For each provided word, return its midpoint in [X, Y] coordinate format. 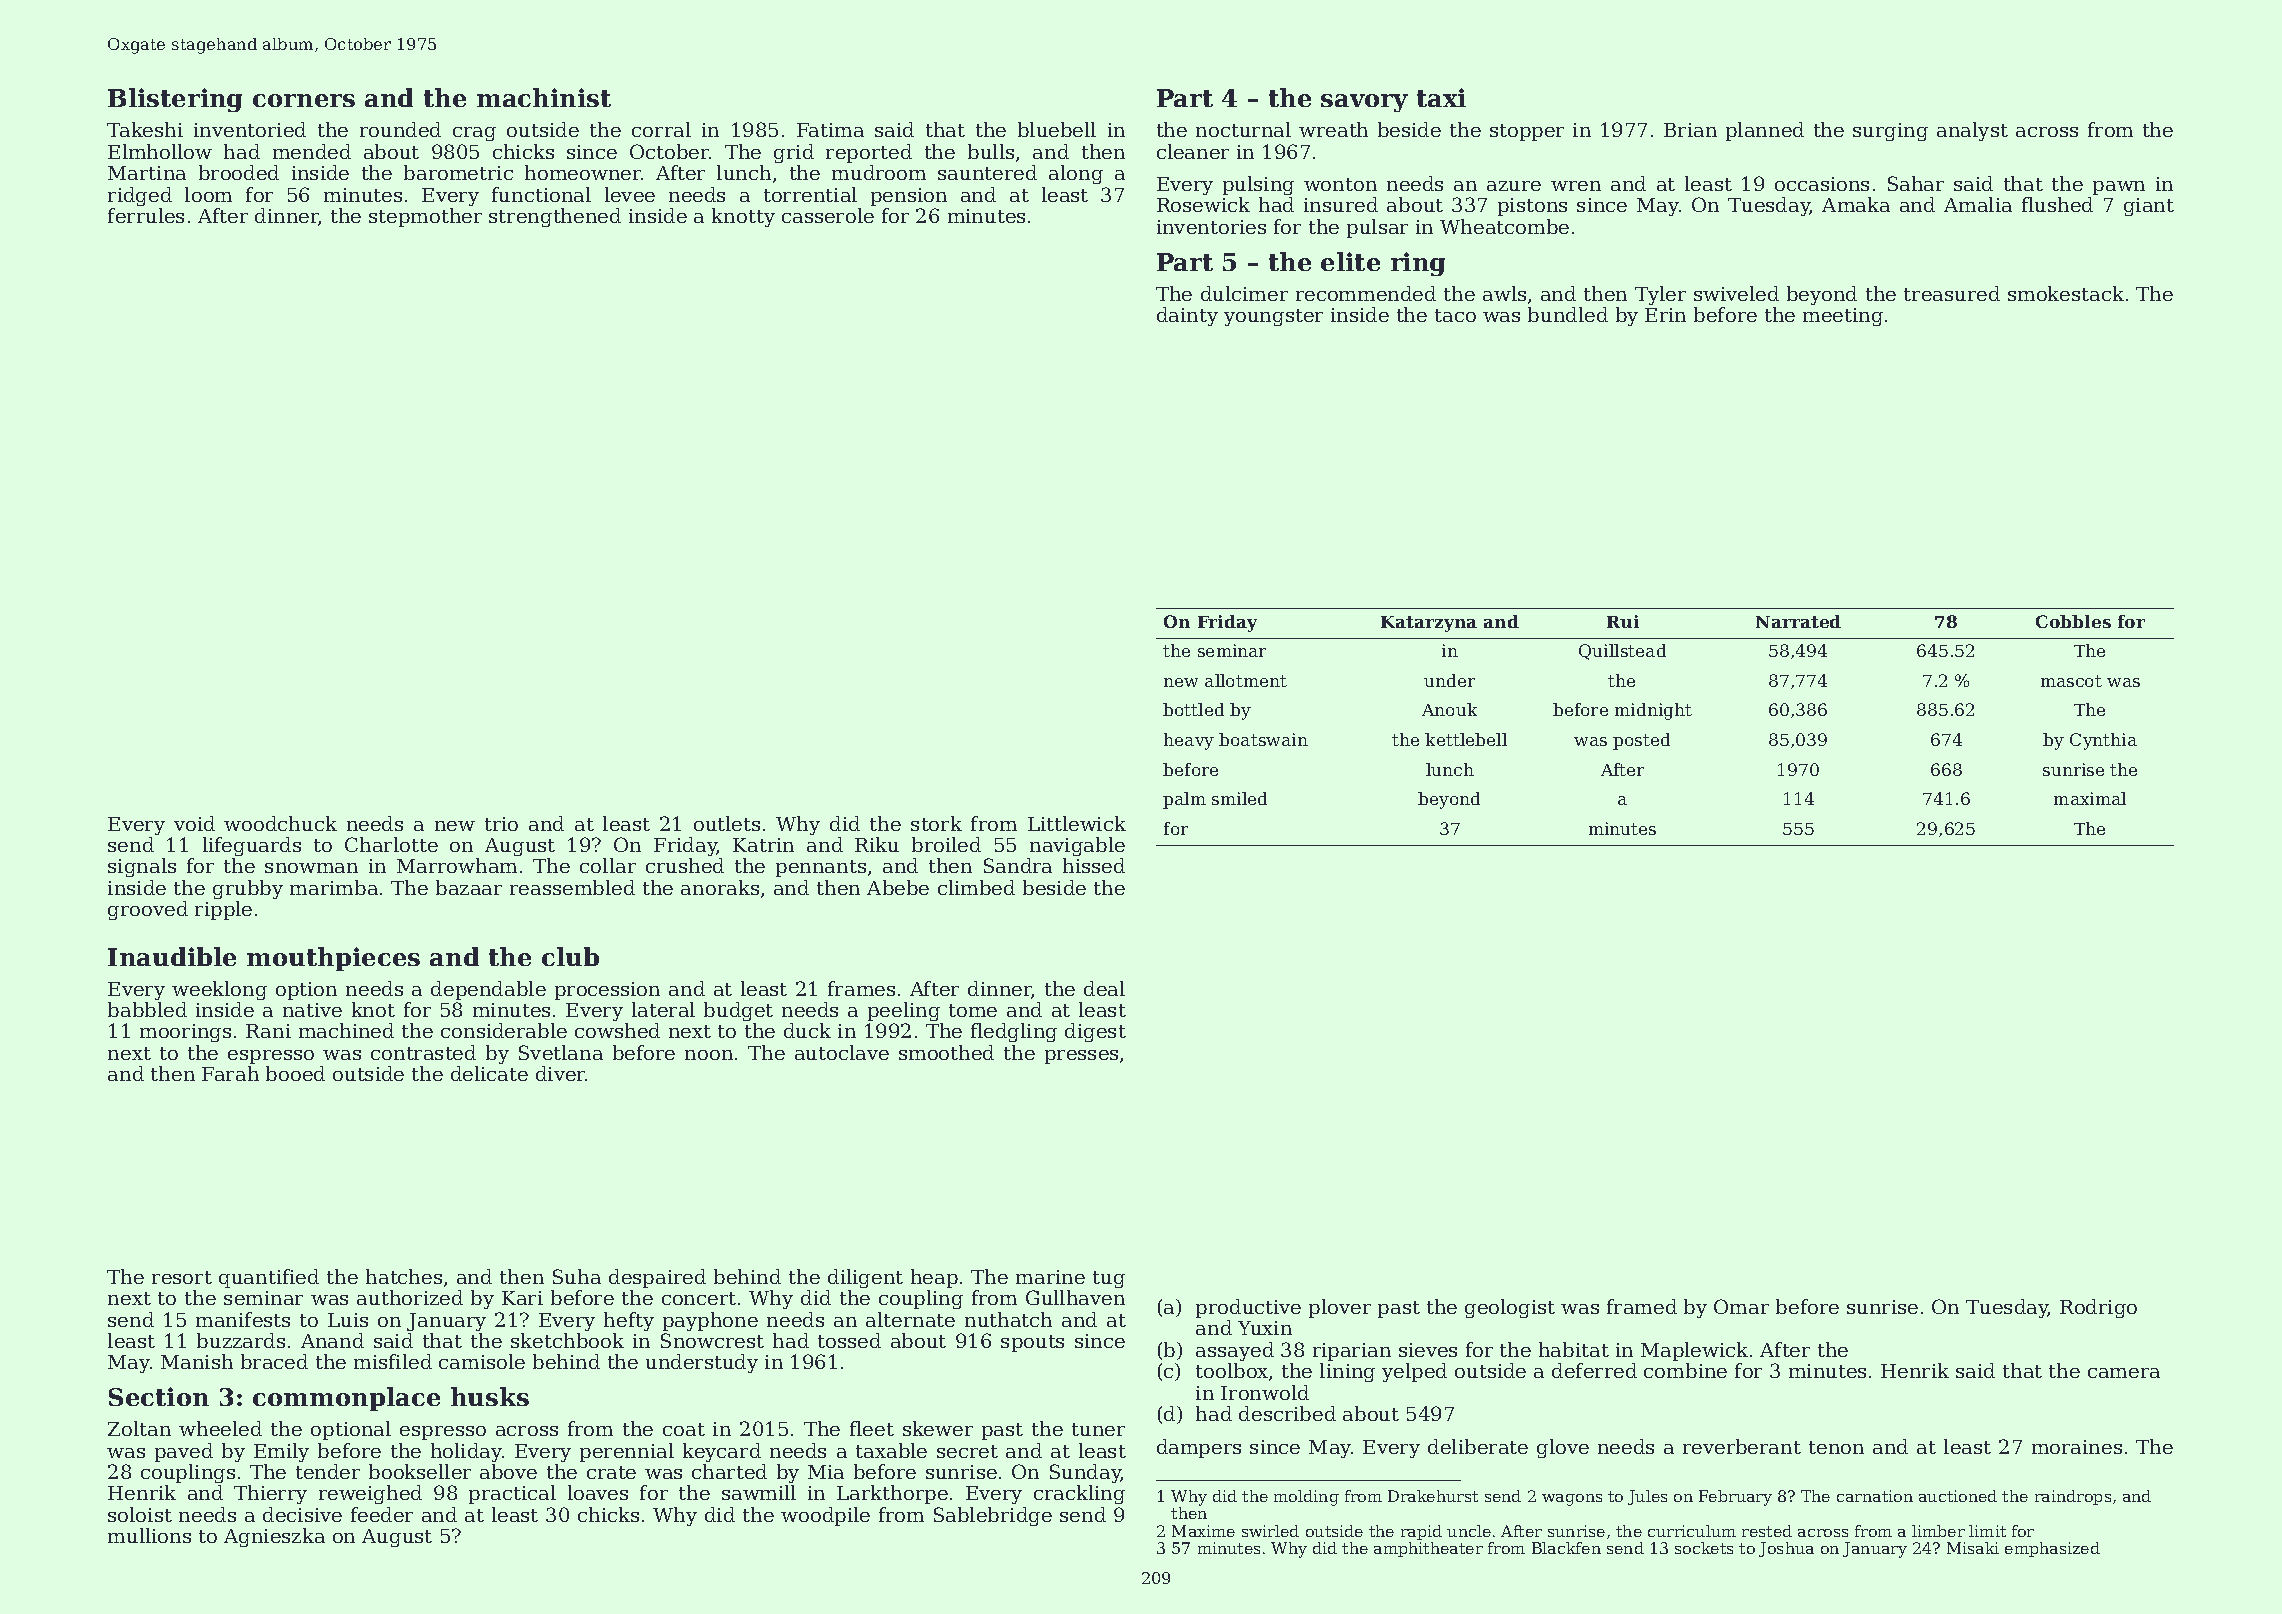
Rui [1623, 621]
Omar [1741, 1306]
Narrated [1798, 621]
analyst [1972, 131]
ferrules [146, 215]
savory [1364, 103]
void [194, 823]
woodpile [825, 1516]
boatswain [1263, 739]
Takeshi [145, 129]
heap [934, 1278]
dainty [1187, 316]
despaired [657, 1278]
